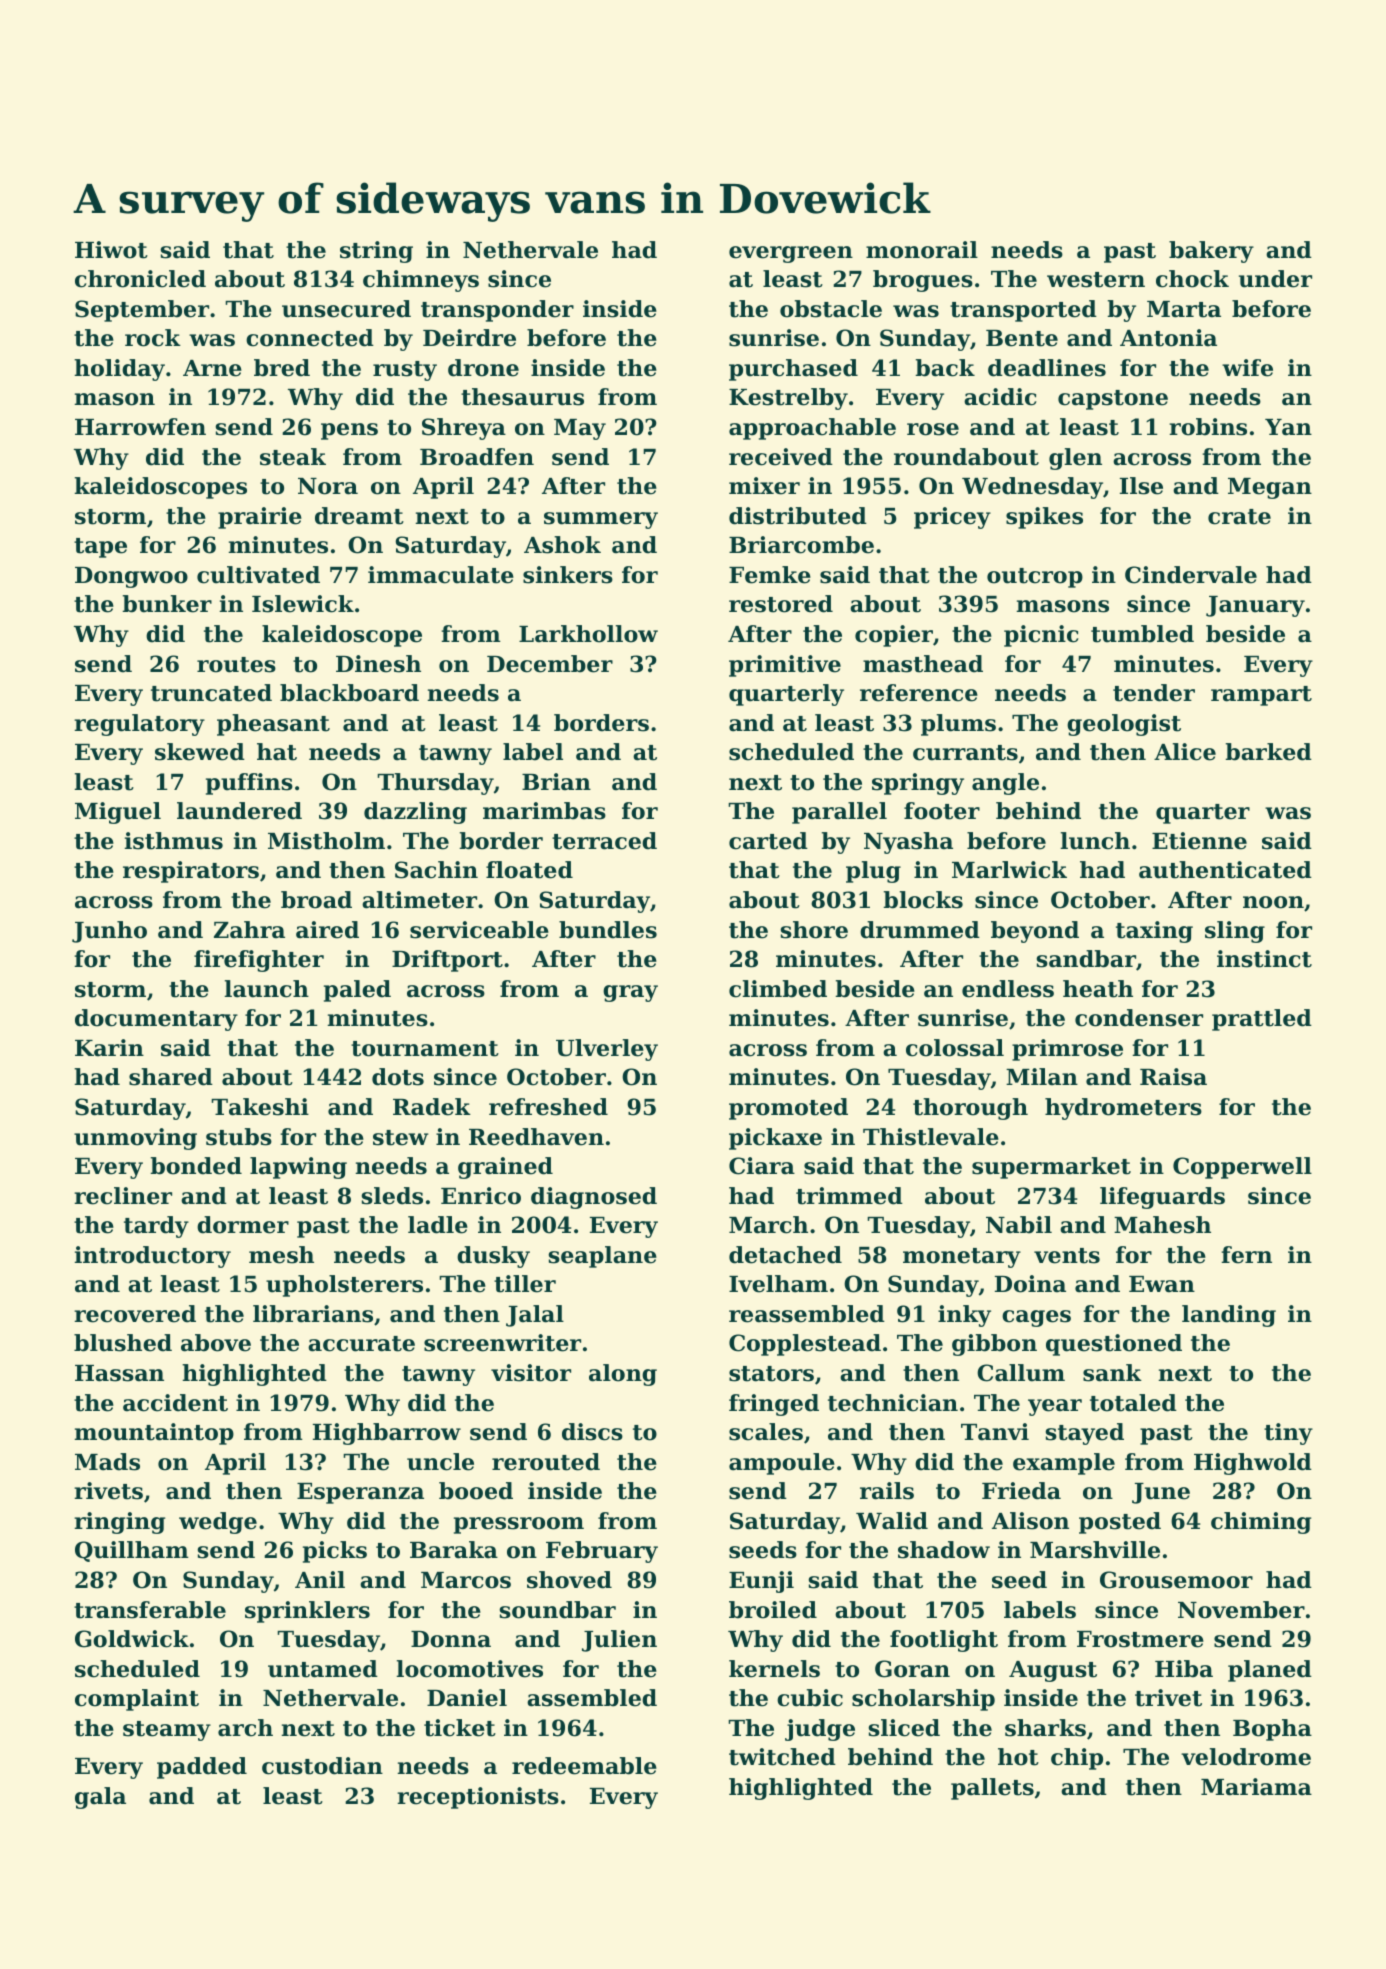  Describe the element at coordinates (1139, 1018) in the screenshot. I see `condenser` at that location.
